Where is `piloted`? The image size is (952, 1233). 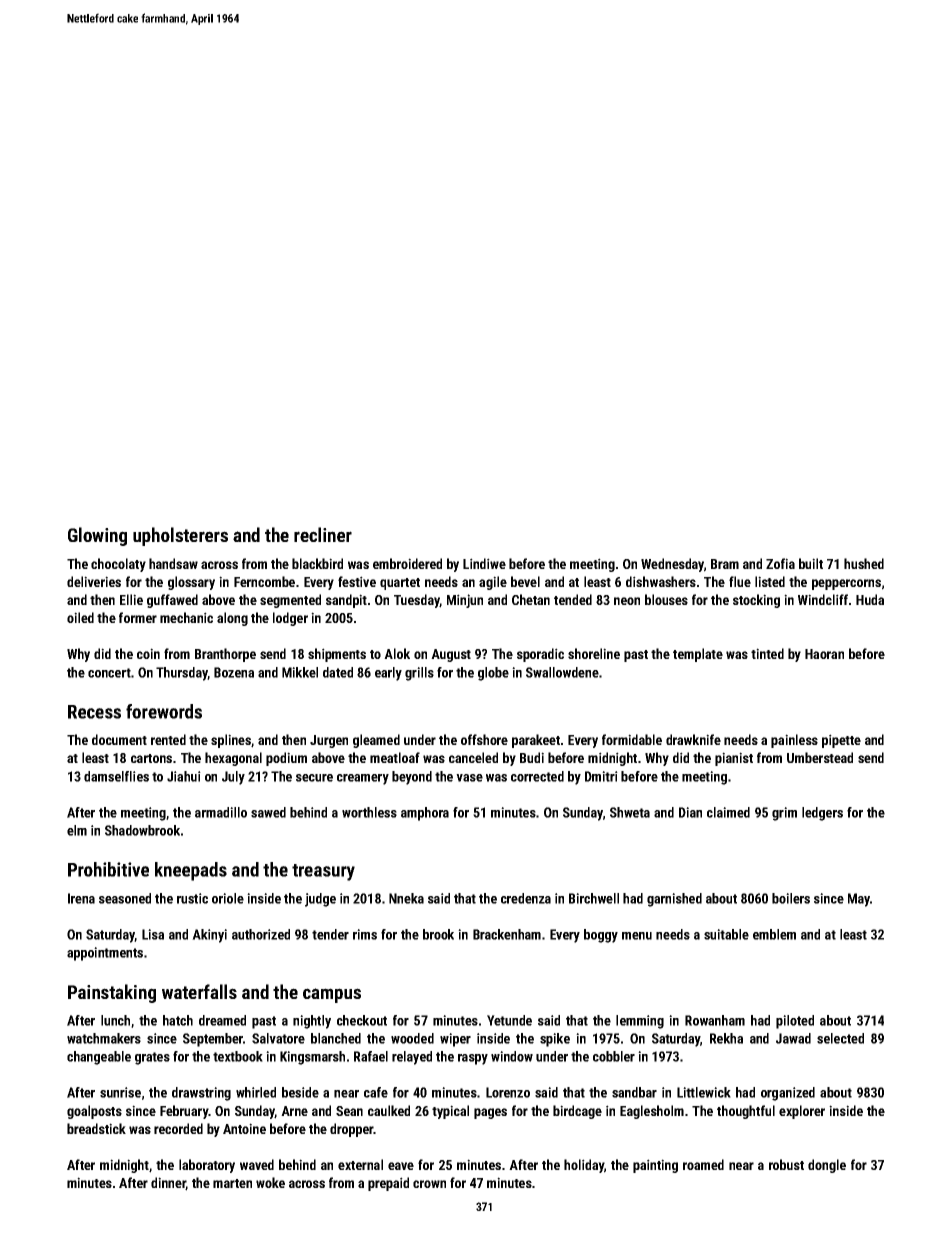 piloted is located at coordinates (795, 1022).
